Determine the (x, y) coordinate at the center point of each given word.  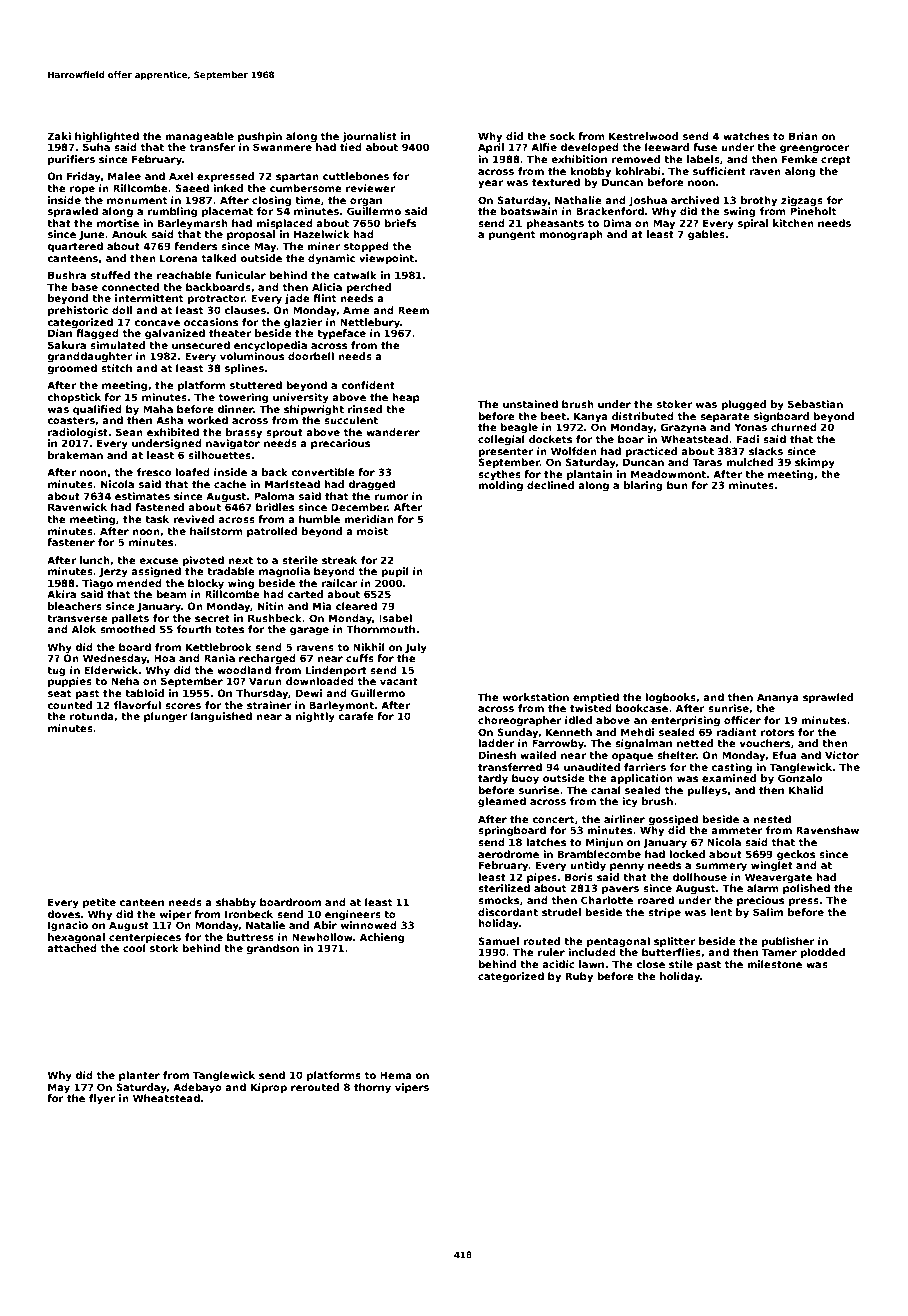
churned (794, 427)
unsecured (201, 345)
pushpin (260, 137)
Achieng (382, 938)
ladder (497, 743)
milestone (774, 964)
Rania (219, 658)
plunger (166, 717)
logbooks (671, 698)
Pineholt (813, 211)
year (490, 184)
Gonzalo (800, 778)
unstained (530, 404)
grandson (272, 949)
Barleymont (341, 706)
